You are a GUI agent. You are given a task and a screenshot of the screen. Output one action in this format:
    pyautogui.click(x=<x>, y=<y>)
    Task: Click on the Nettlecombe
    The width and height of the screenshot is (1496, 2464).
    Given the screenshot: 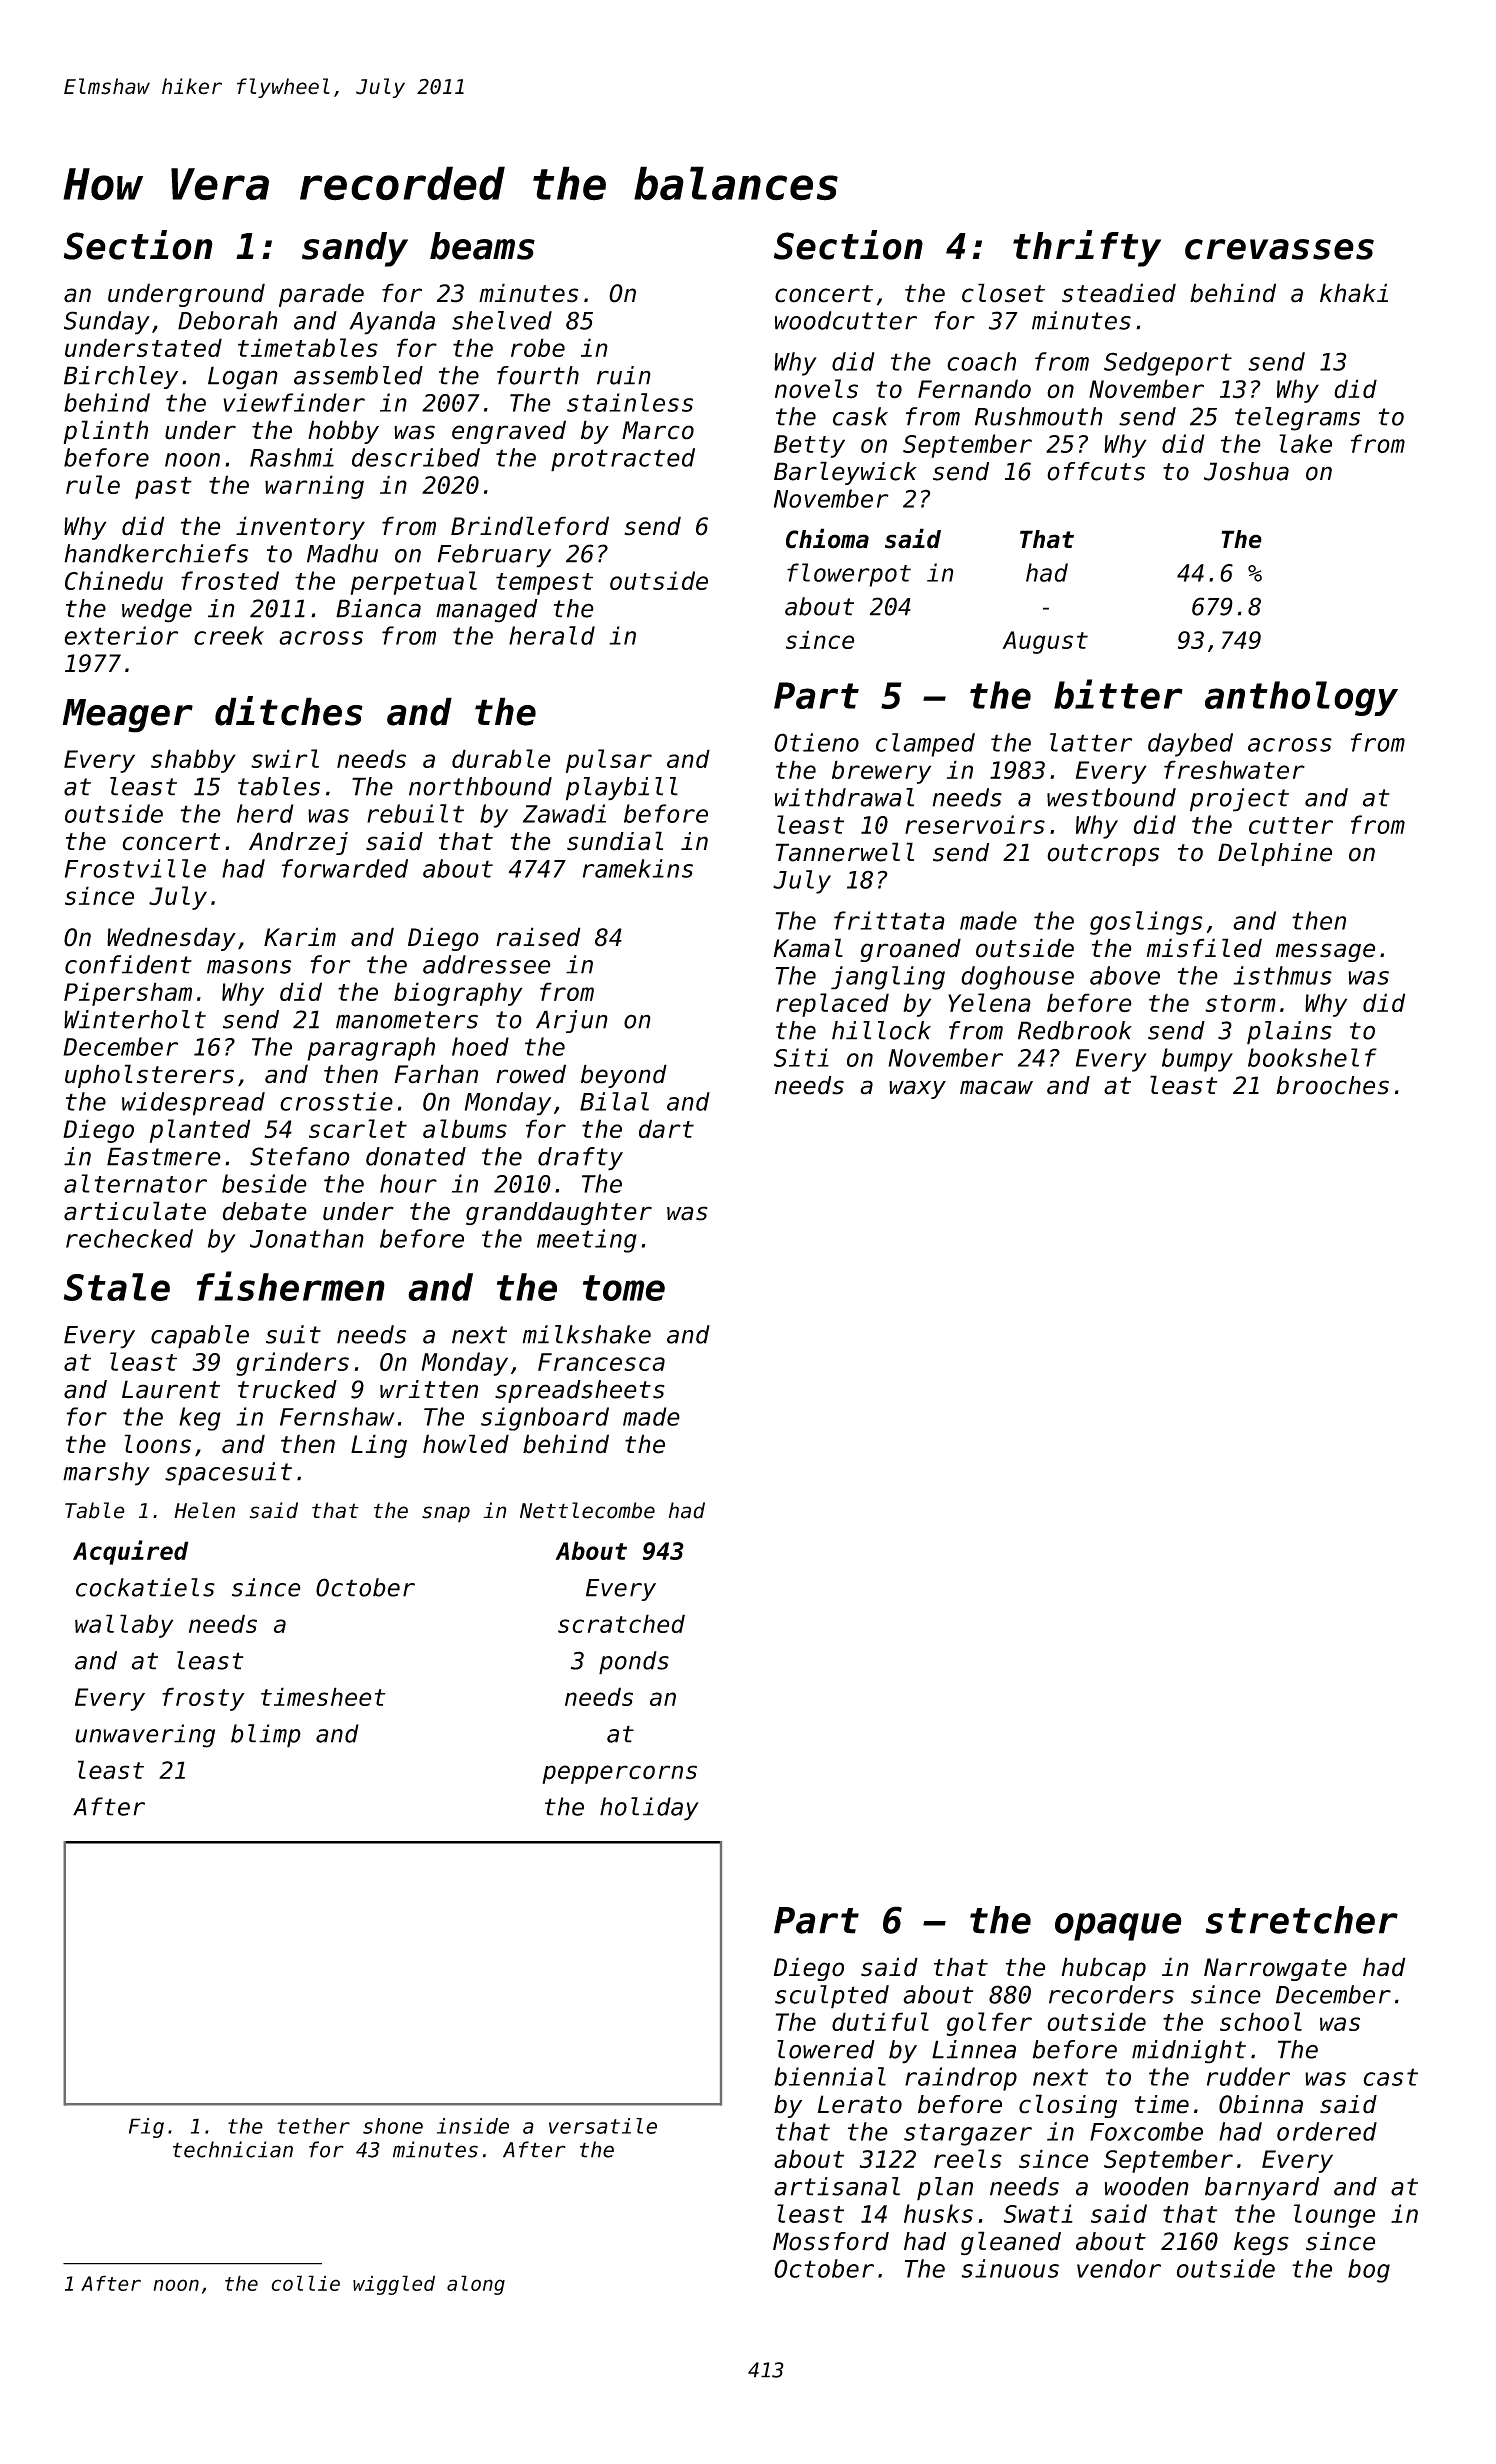 What is the action you would take?
    pyautogui.click(x=587, y=1510)
